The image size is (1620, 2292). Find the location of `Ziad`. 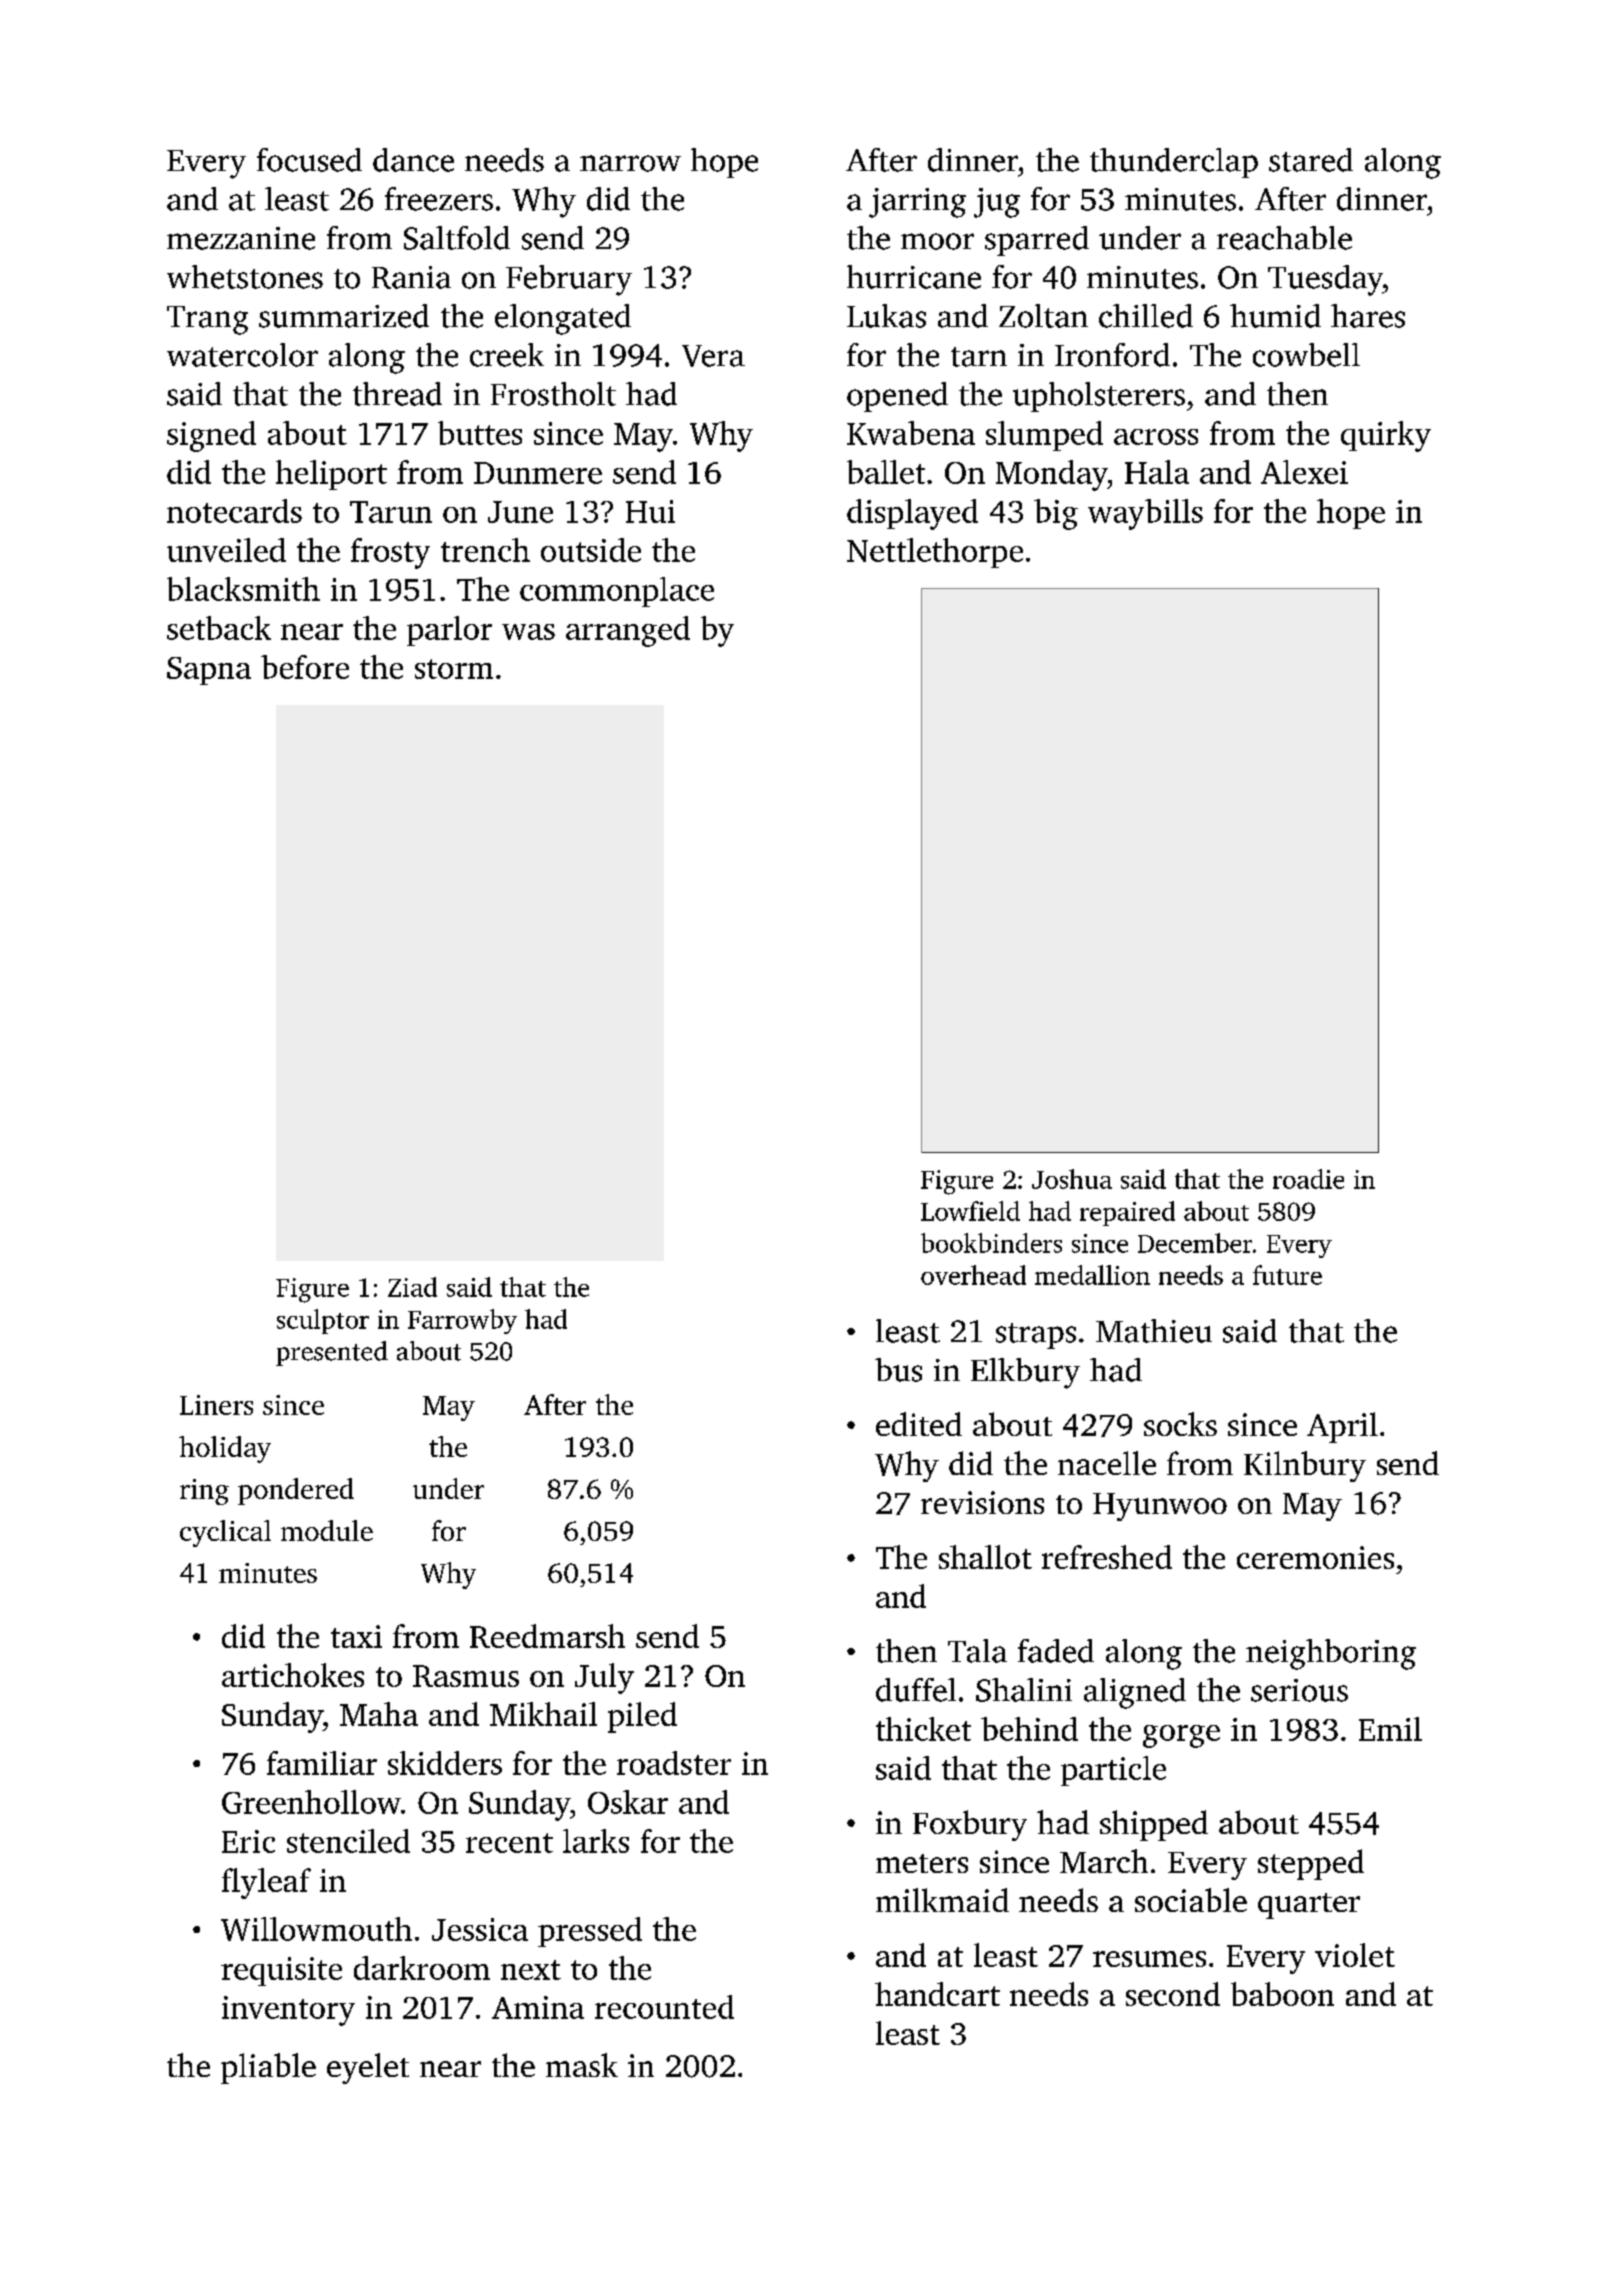

Ziad is located at coordinates (412, 1287).
